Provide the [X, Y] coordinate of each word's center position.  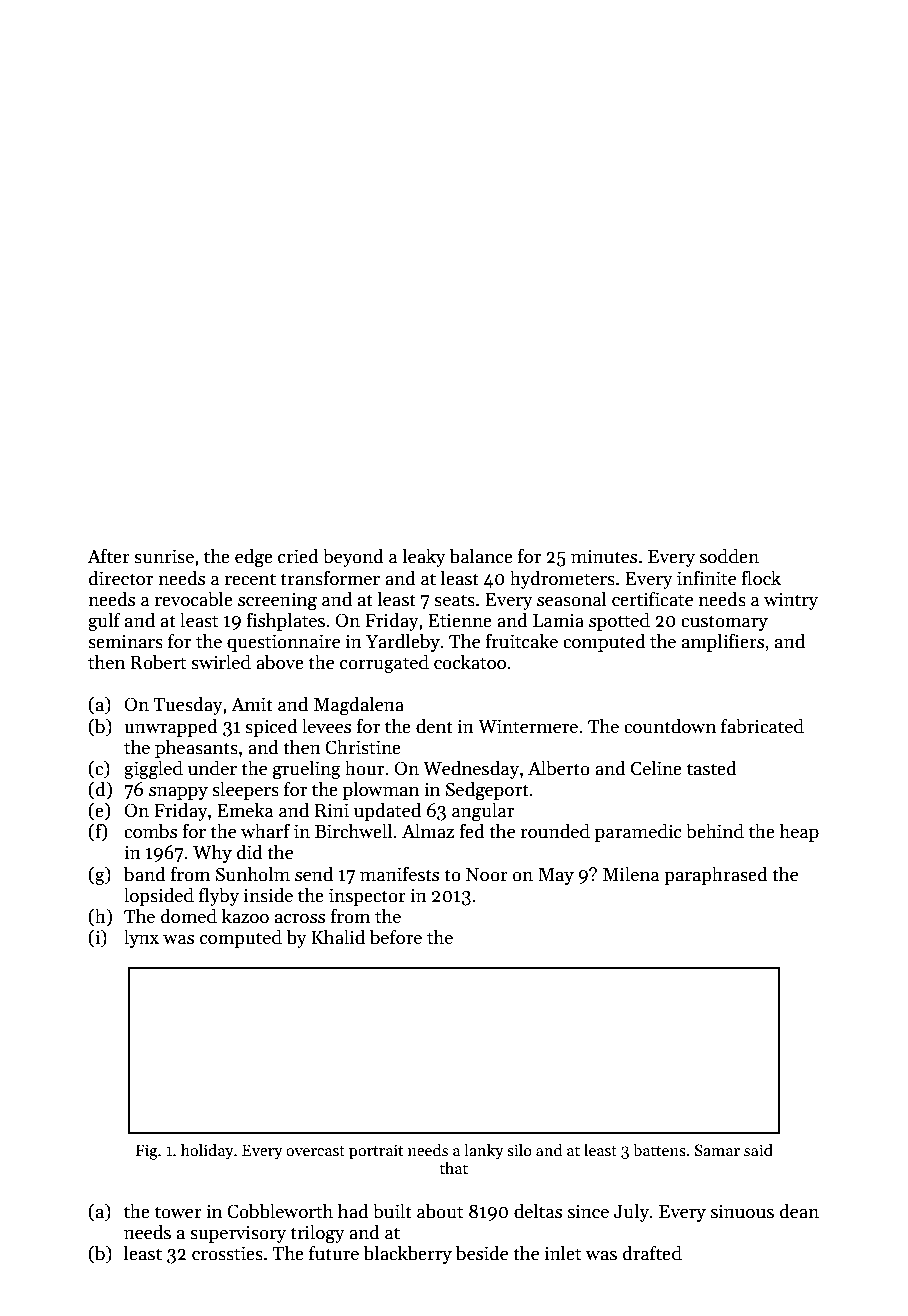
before [396, 937]
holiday [207, 1151]
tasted [712, 768]
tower [178, 1212]
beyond [353, 557]
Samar [717, 1150]
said [758, 1149]
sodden [729, 556]
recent [250, 579]
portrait [376, 1152]
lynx [141, 938]
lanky [484, 1151]
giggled [153, 770]
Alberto [559, 768]
